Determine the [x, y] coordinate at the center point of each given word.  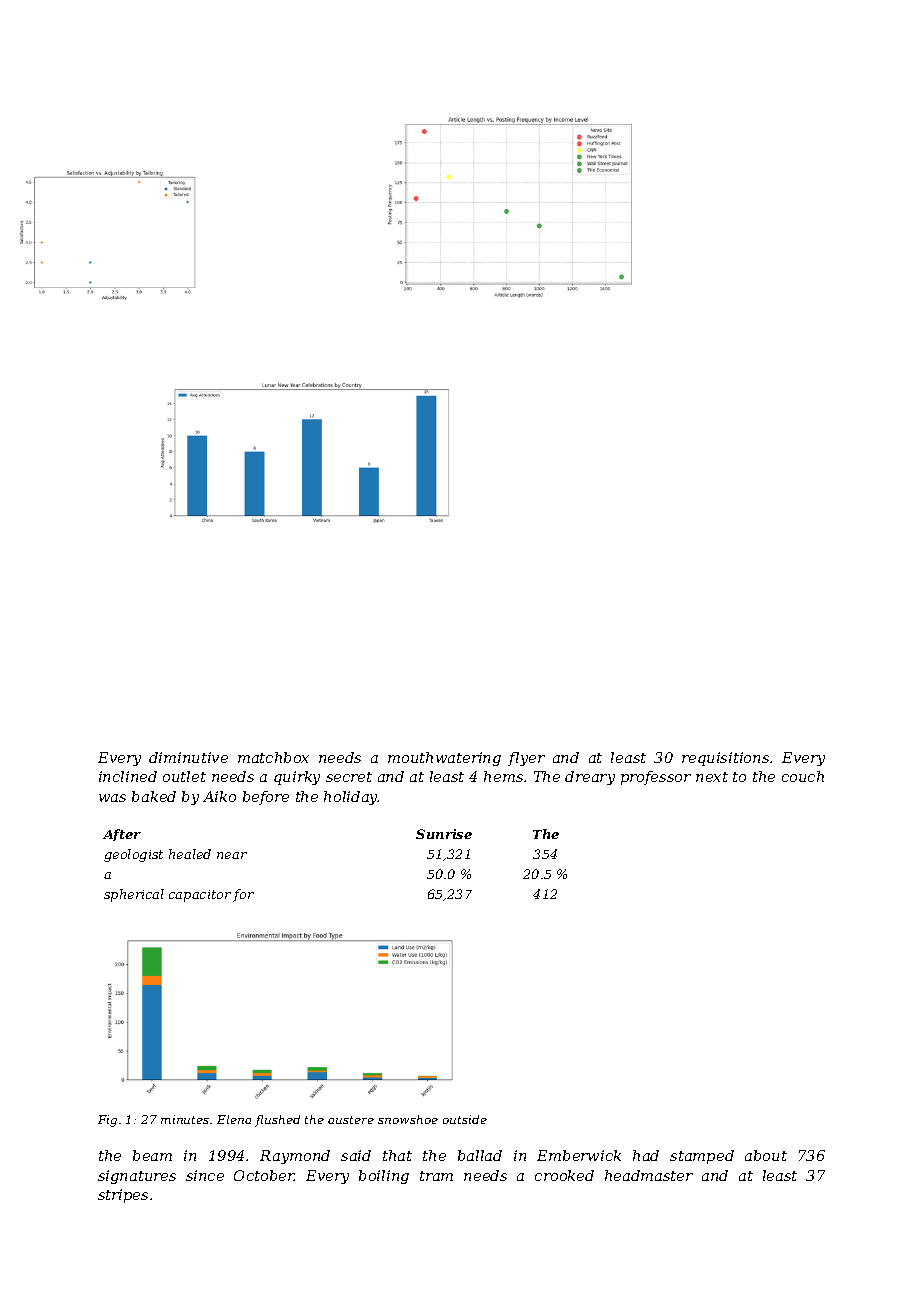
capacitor [200, 896]
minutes [185, 1119]
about [766, 1155]
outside [465, 1119]
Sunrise [444, 834]
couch [803, 776]
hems [503, 776]
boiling [384, 1177]
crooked [564, 1175]
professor [656, 778]
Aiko [219, 796]
